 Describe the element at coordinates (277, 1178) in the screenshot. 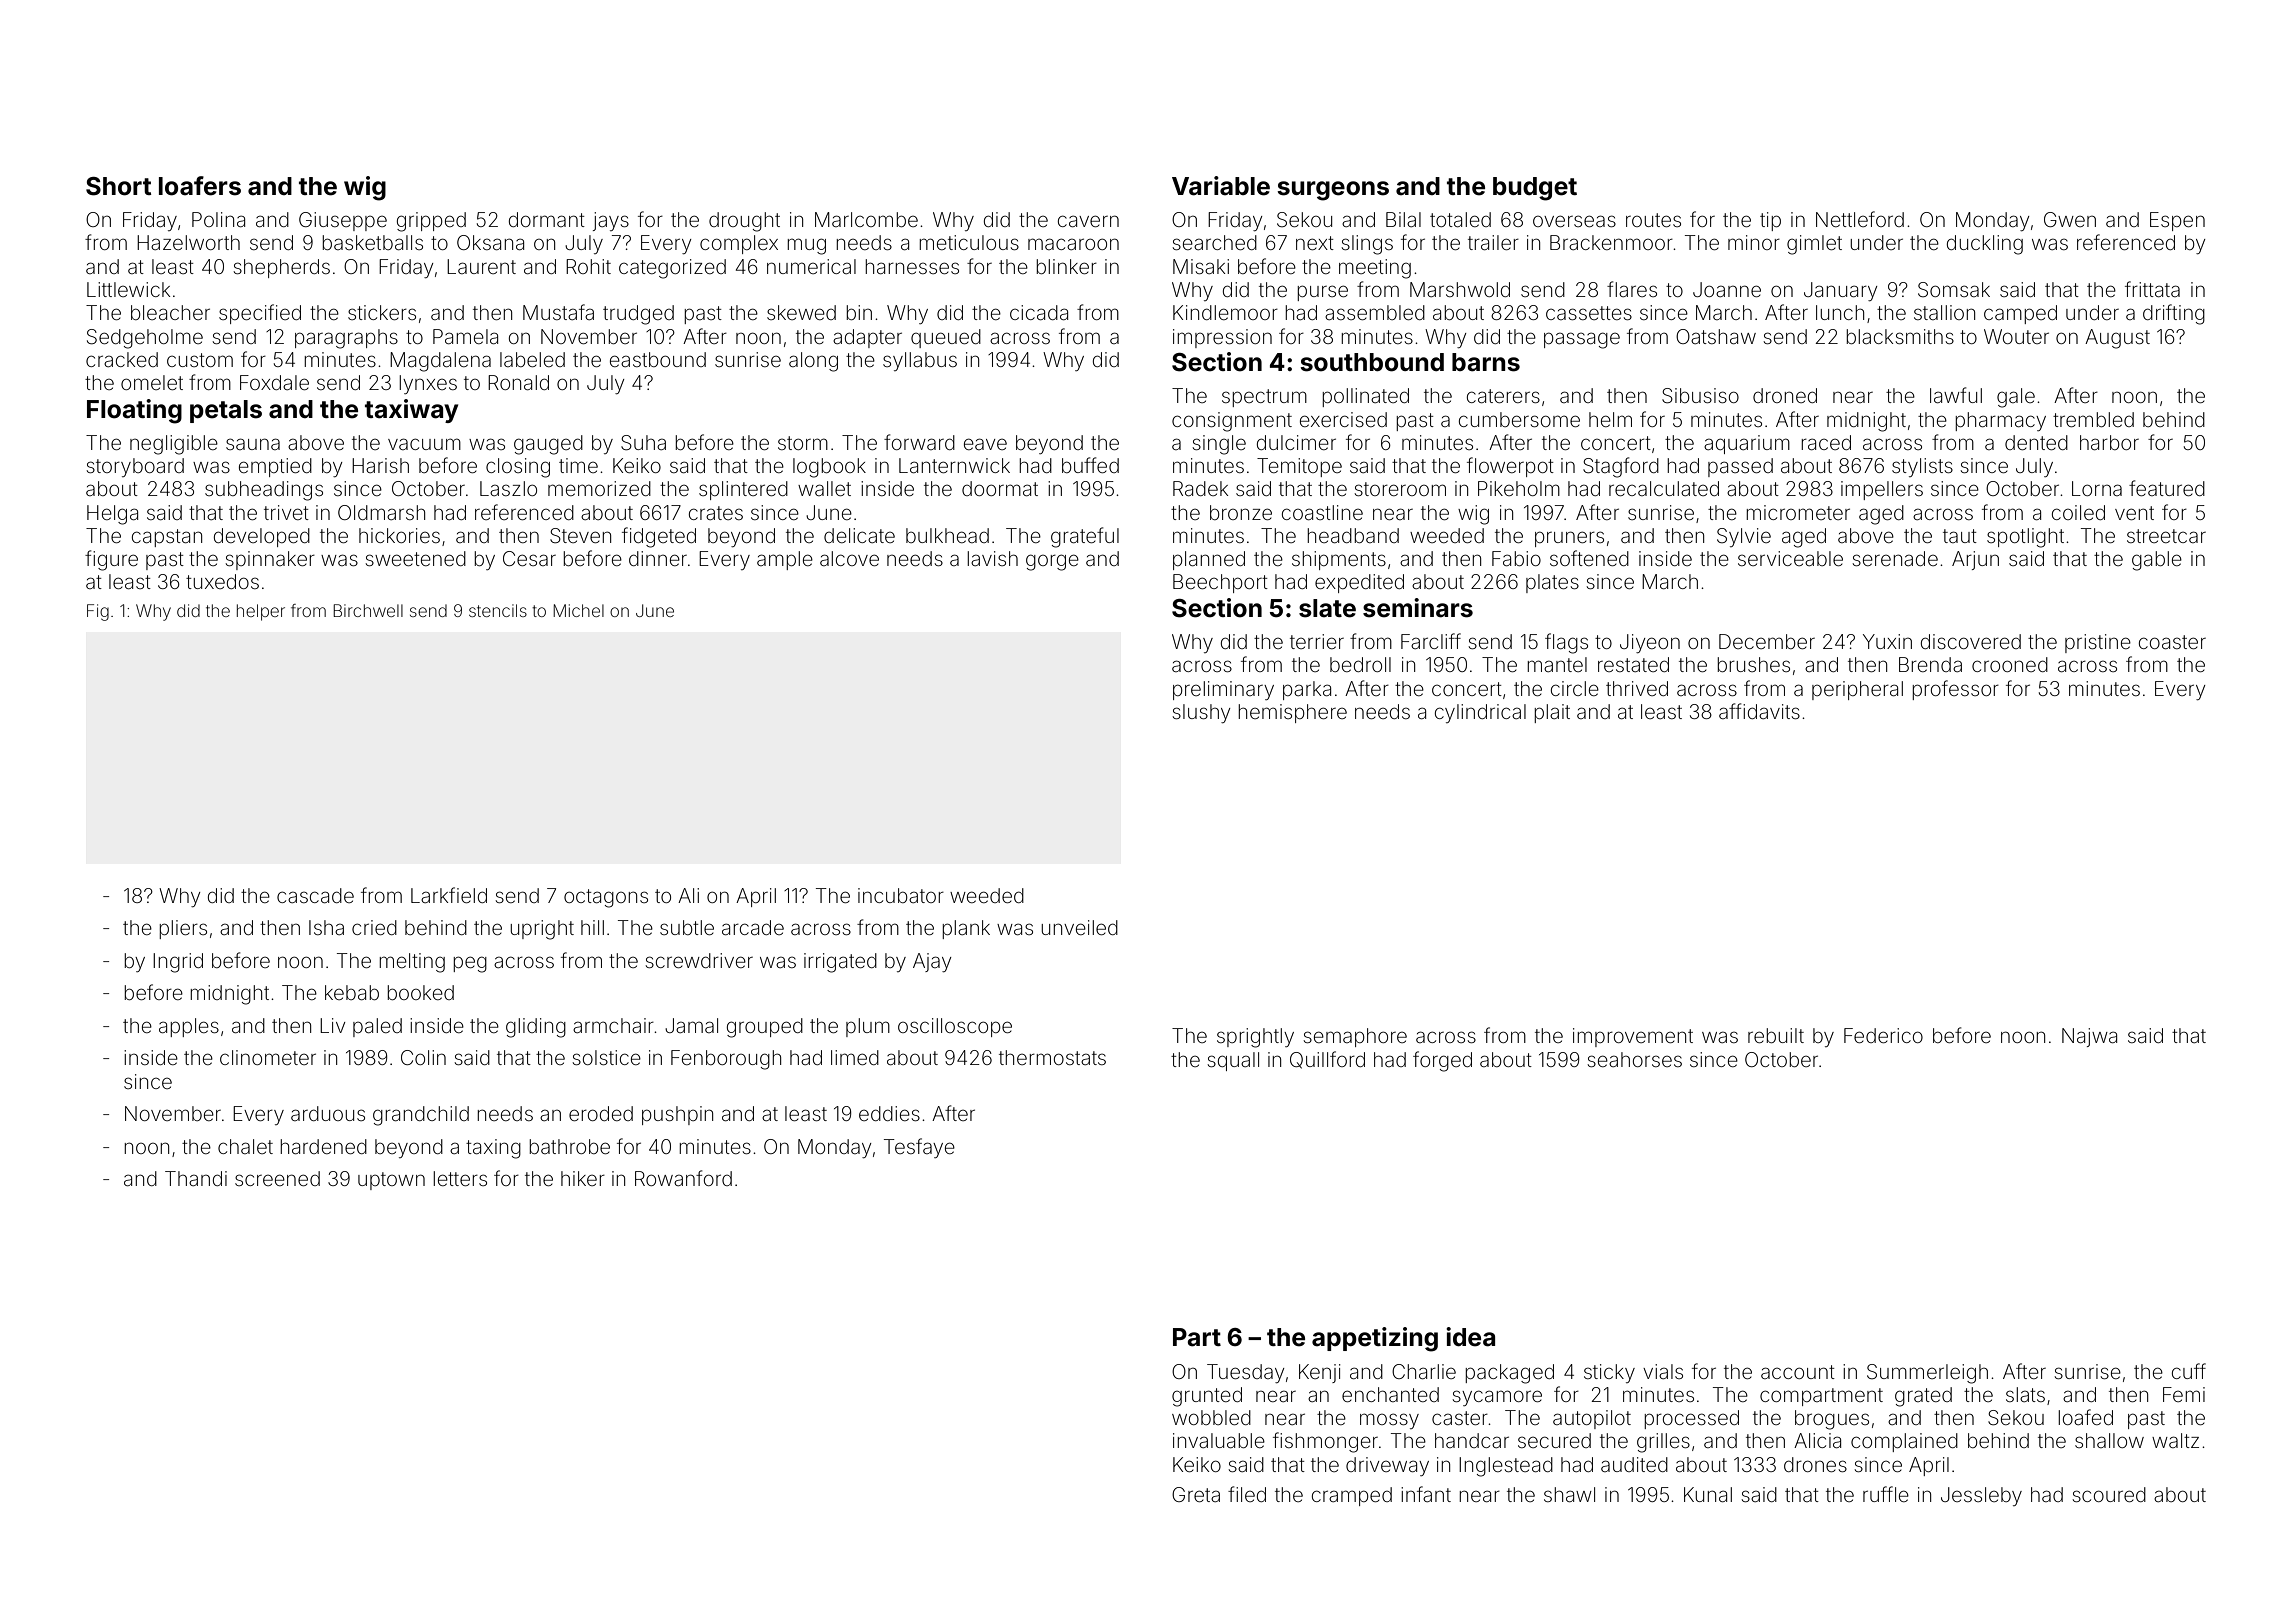

I see `screened` at that location.
